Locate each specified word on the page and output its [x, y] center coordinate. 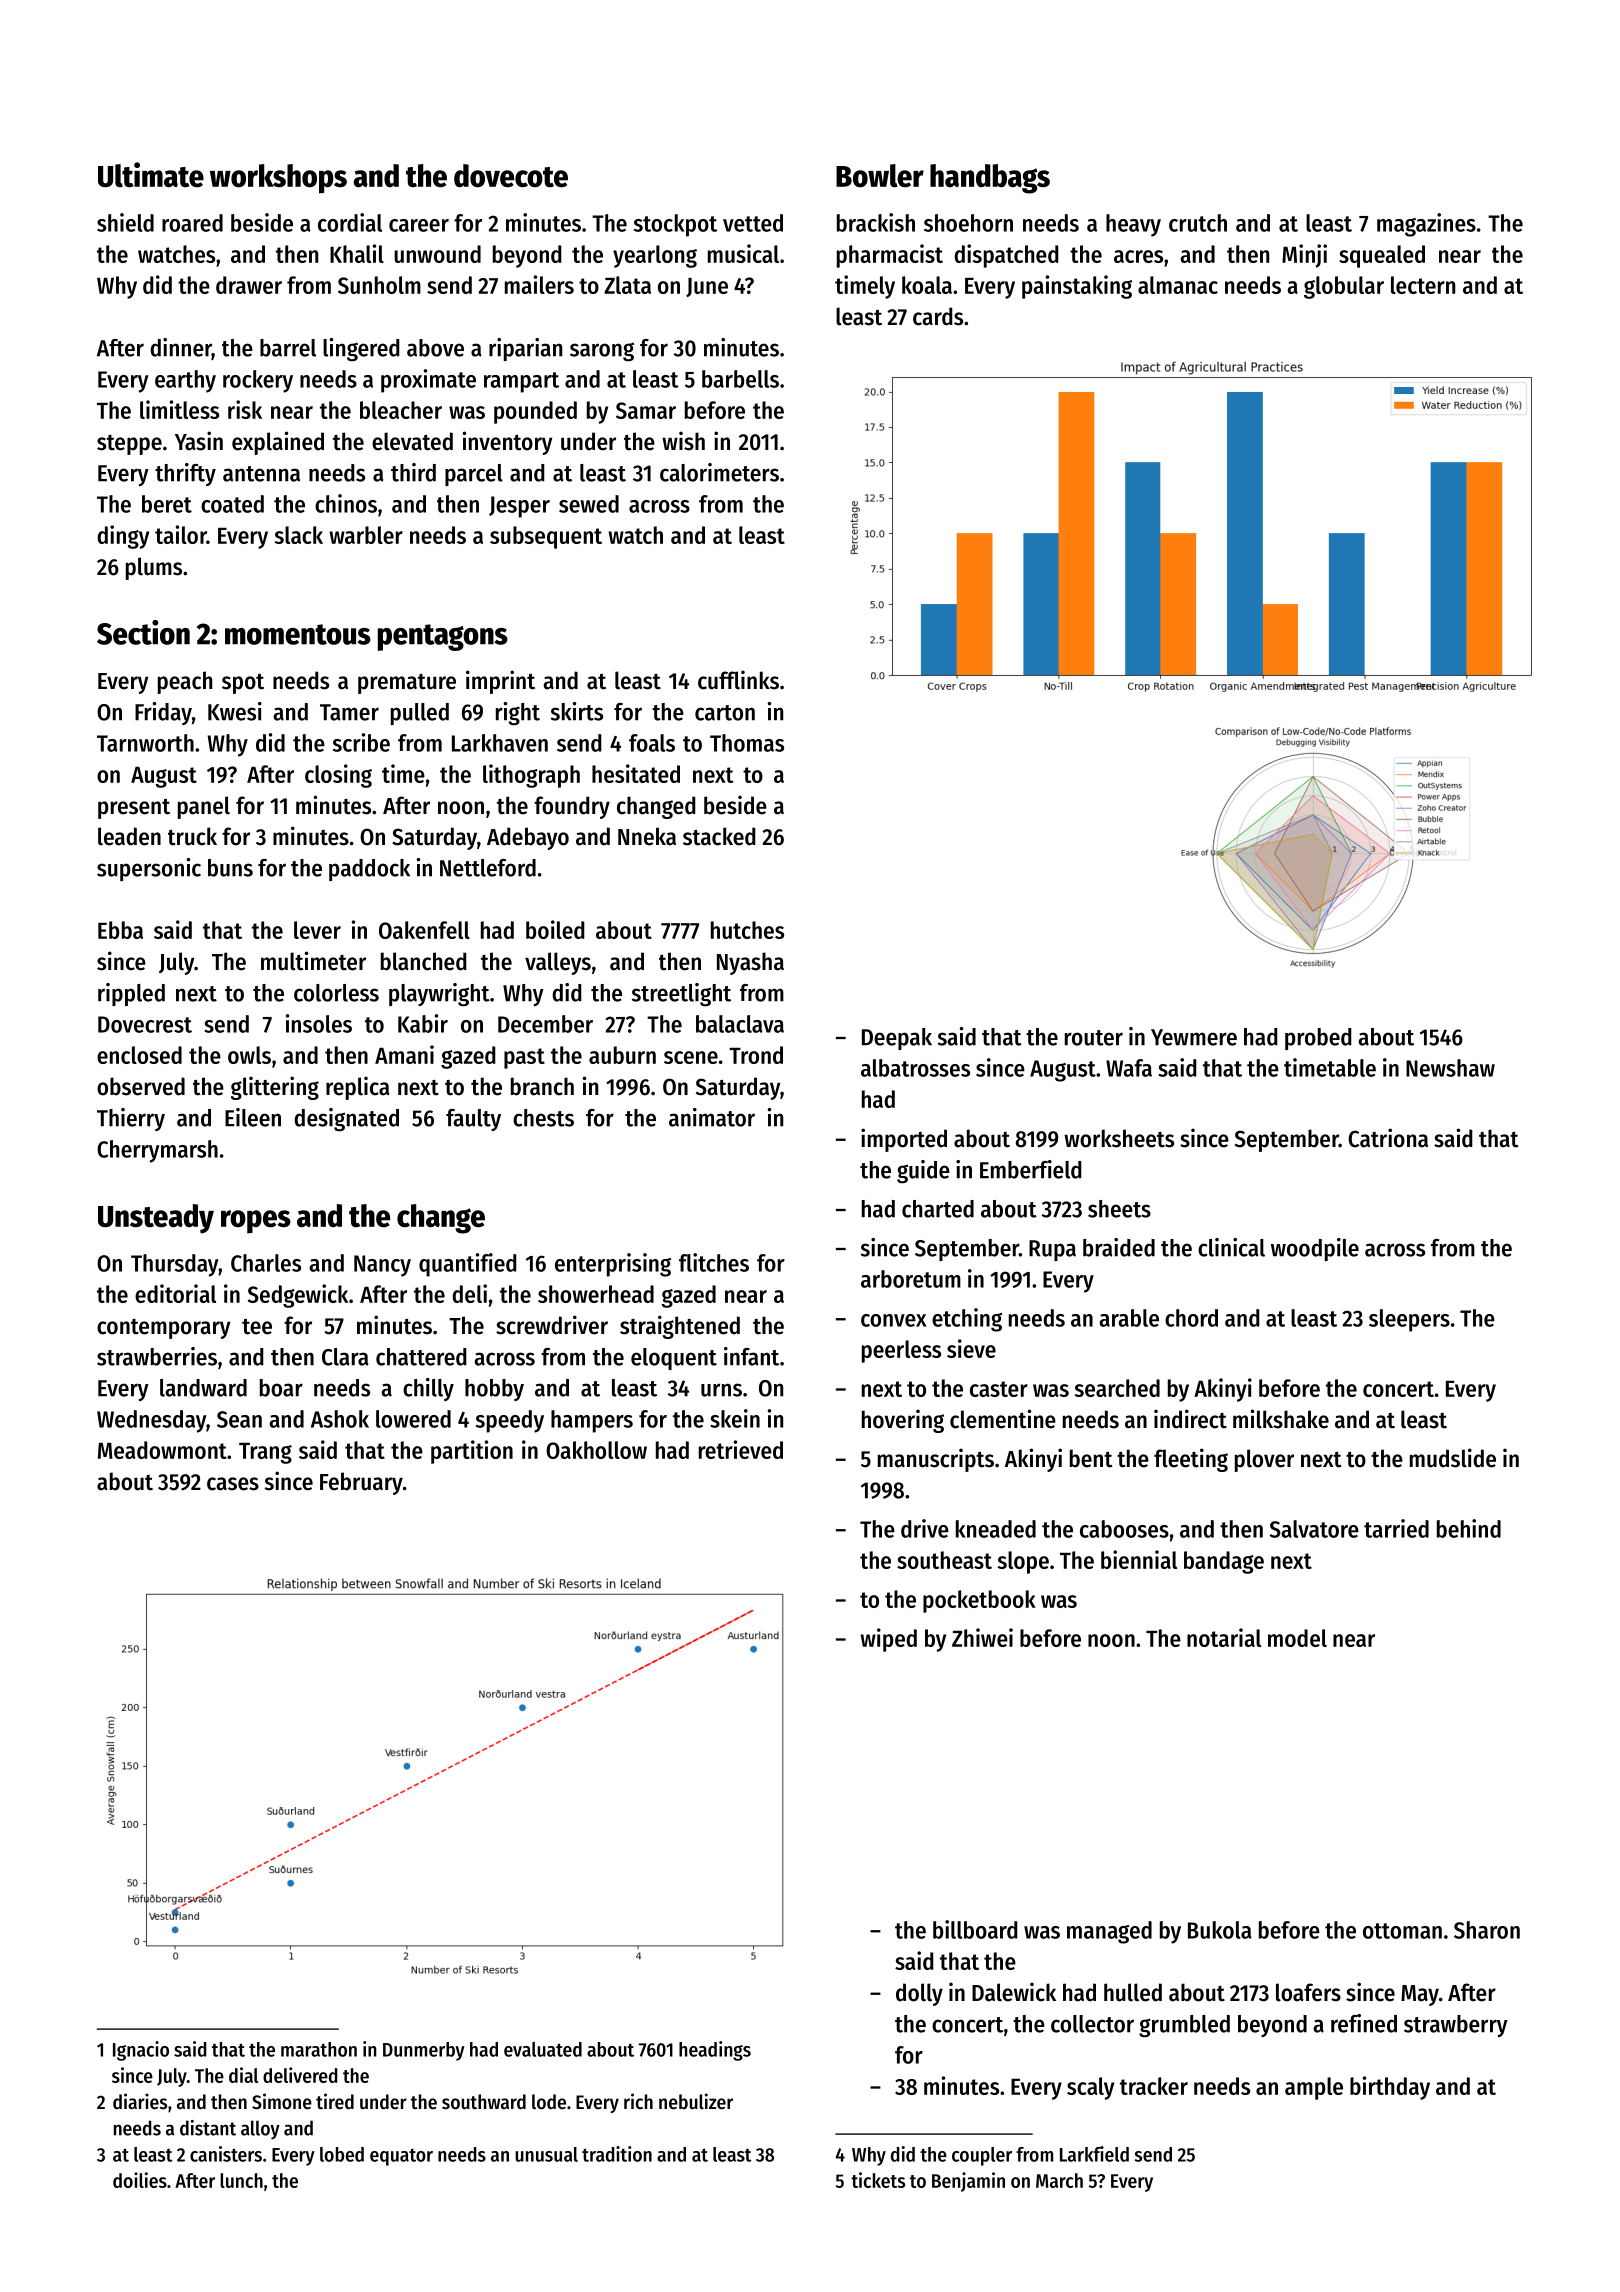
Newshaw [1450, 1068]
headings [715, 2051]
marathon [319, 2049]
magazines [1426, 225]
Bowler [880, 176]
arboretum [911, 1279]
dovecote [511, 176]
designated [346, 1120]
